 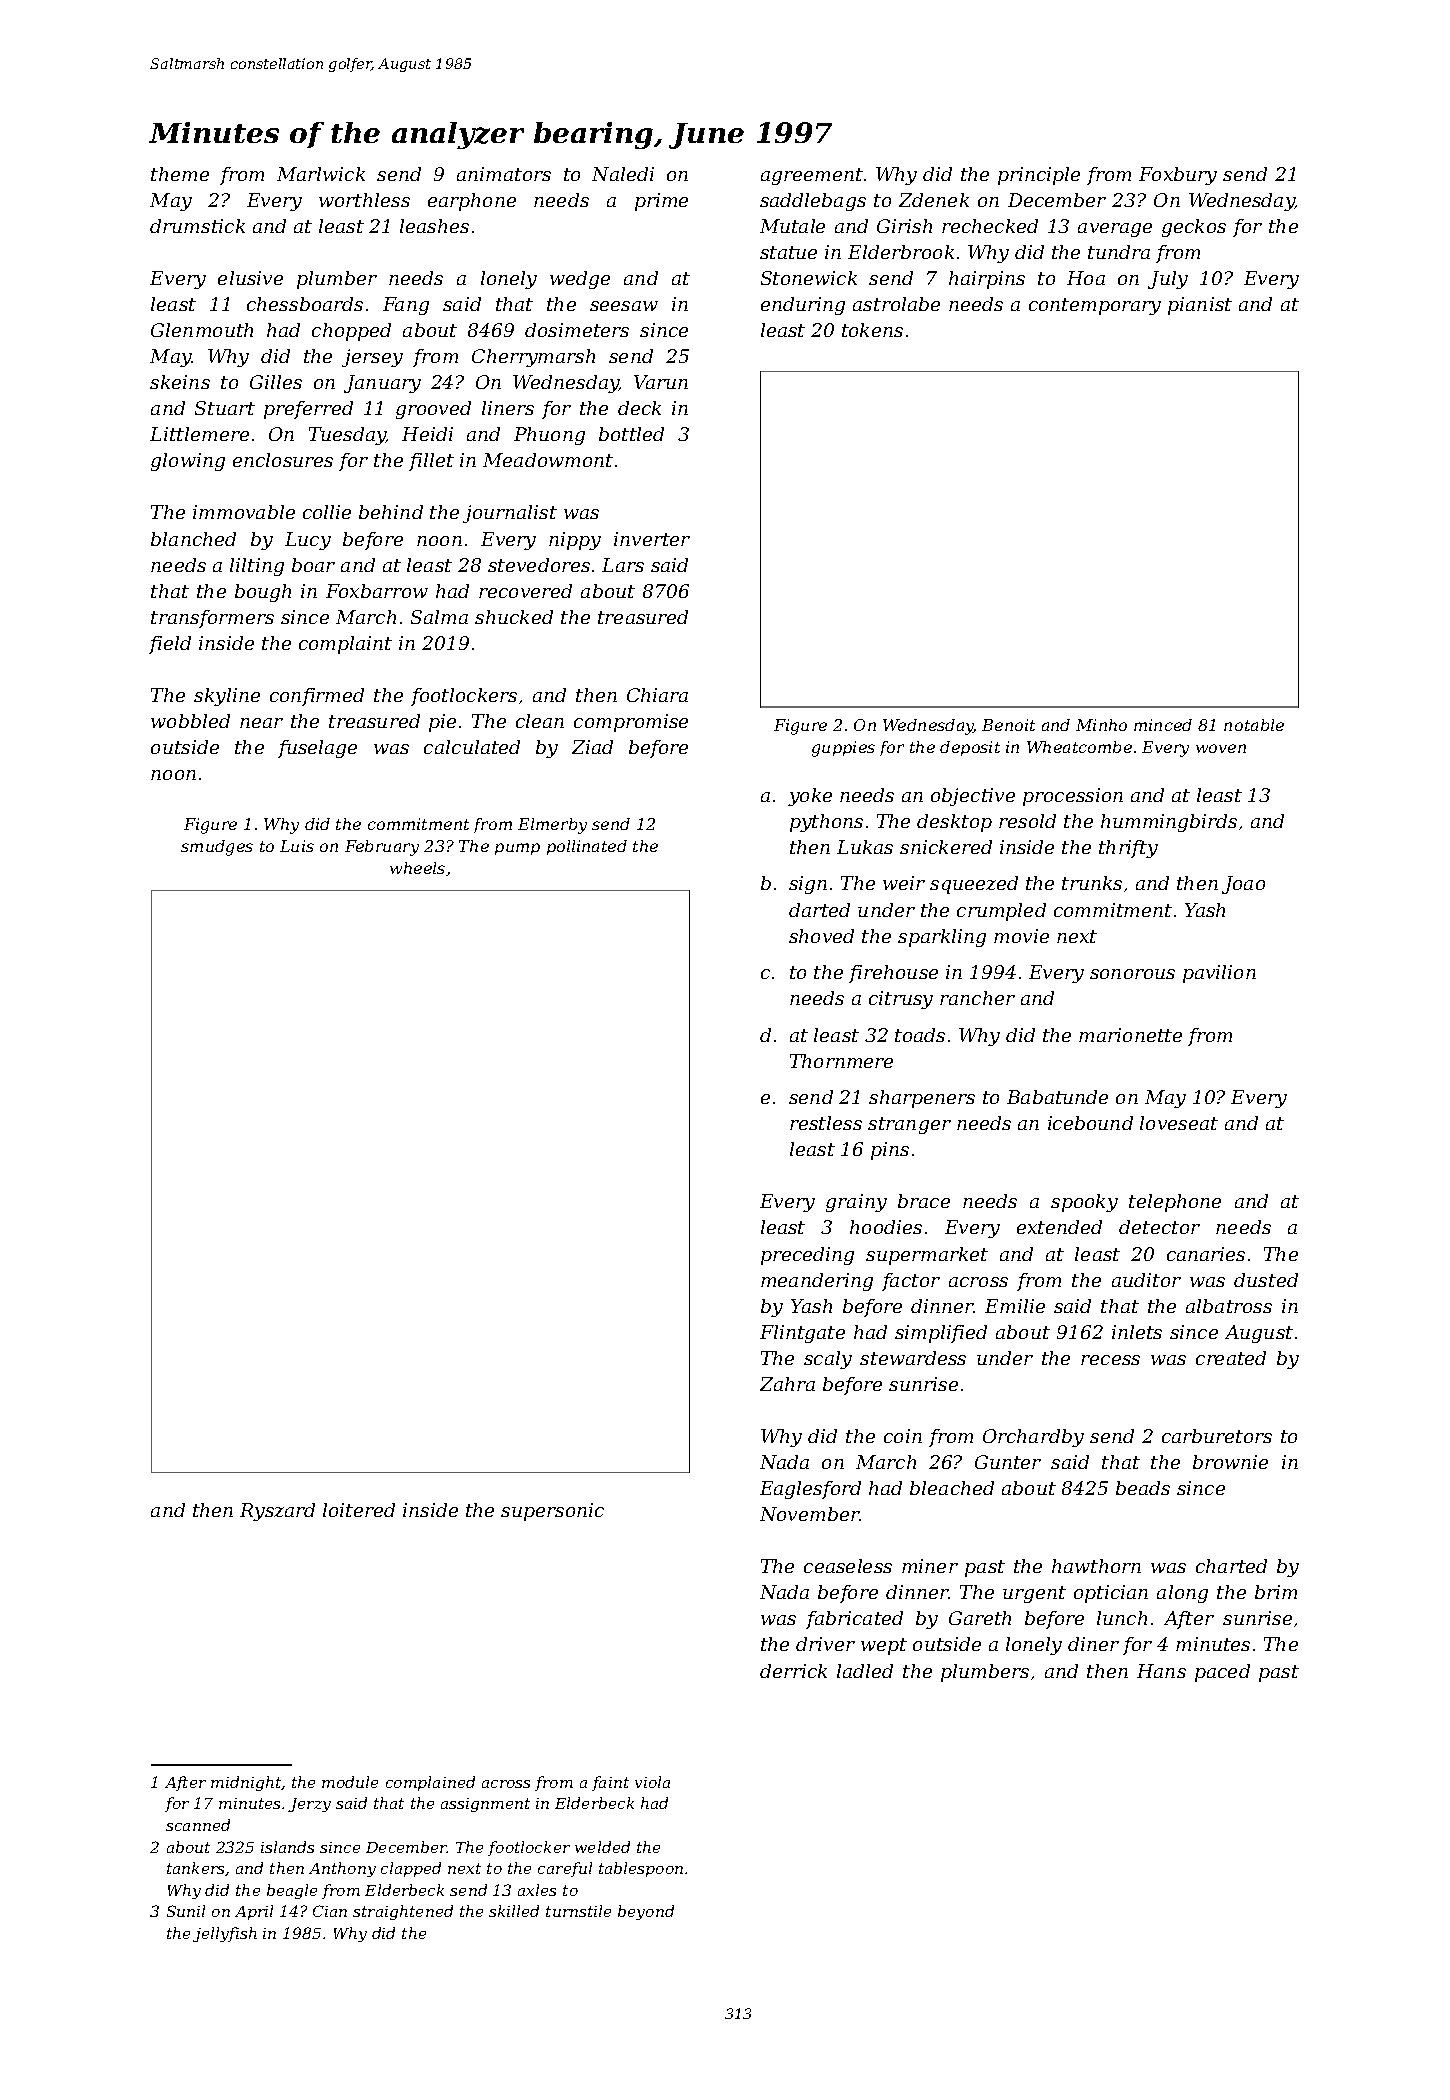 What do you see at coordinates (254, 1912) in the document?
I see `April` at bounding box center [254, 1912].
